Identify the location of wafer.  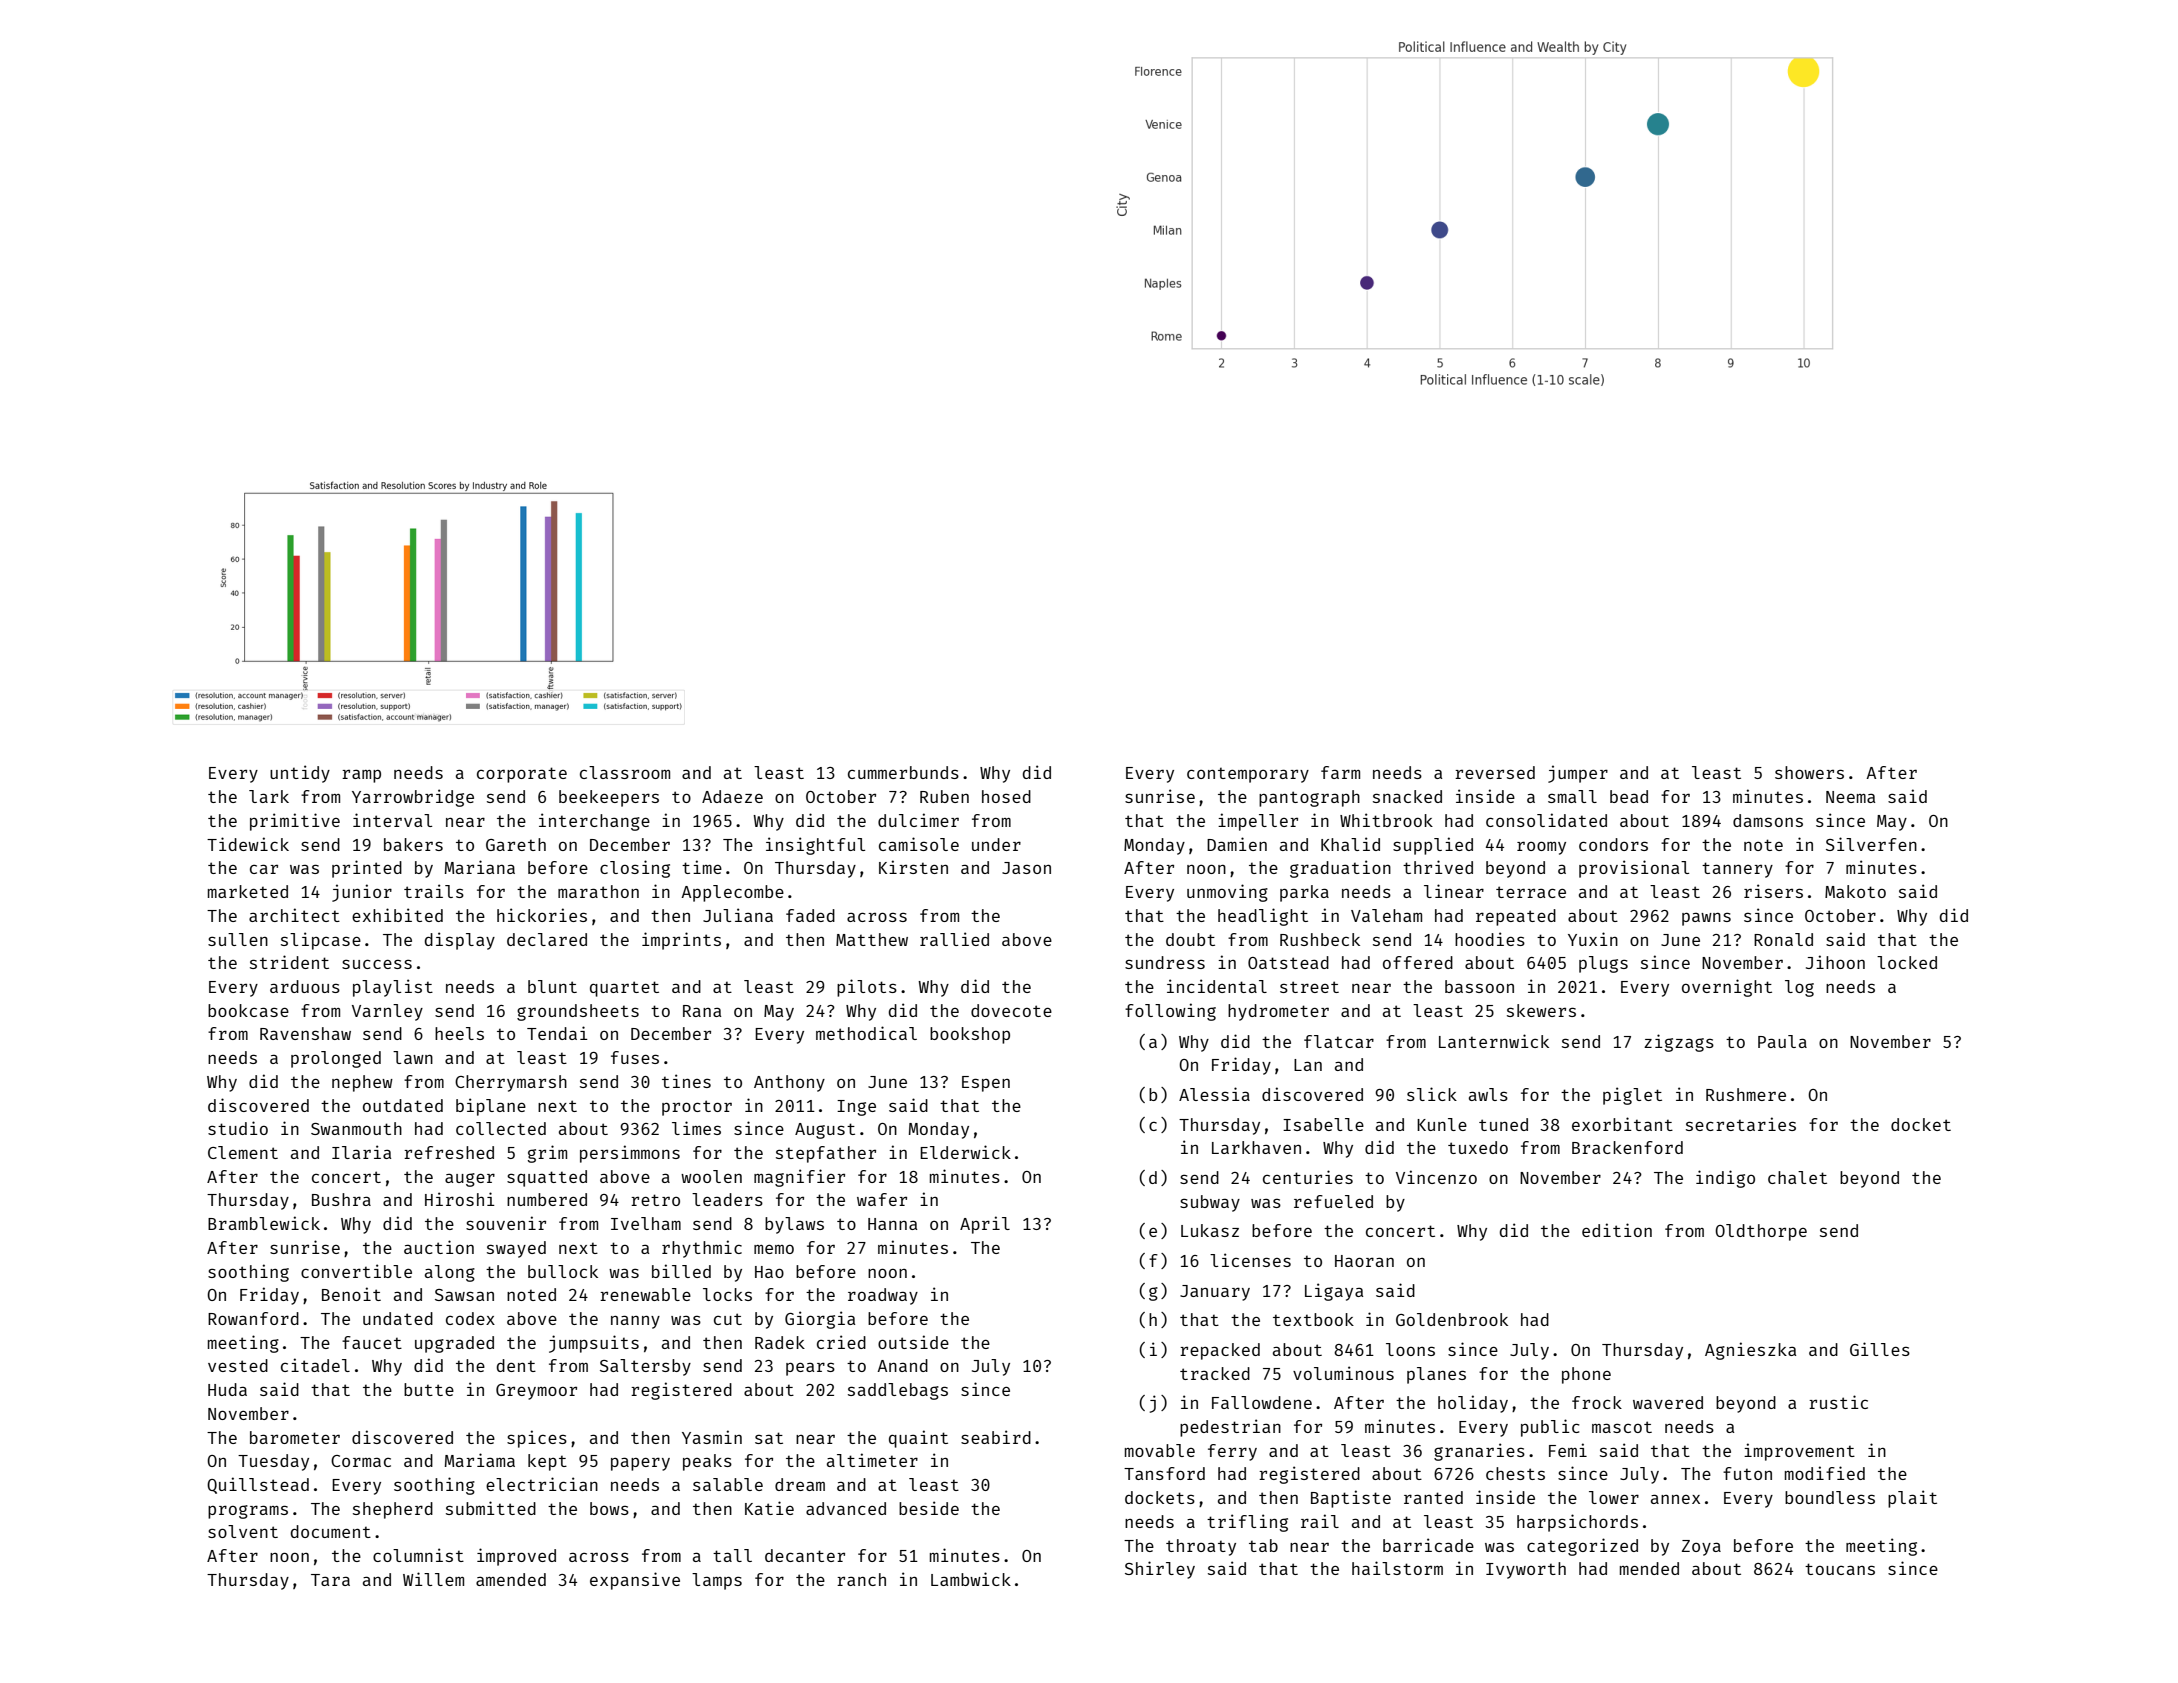
(882, 1199).
